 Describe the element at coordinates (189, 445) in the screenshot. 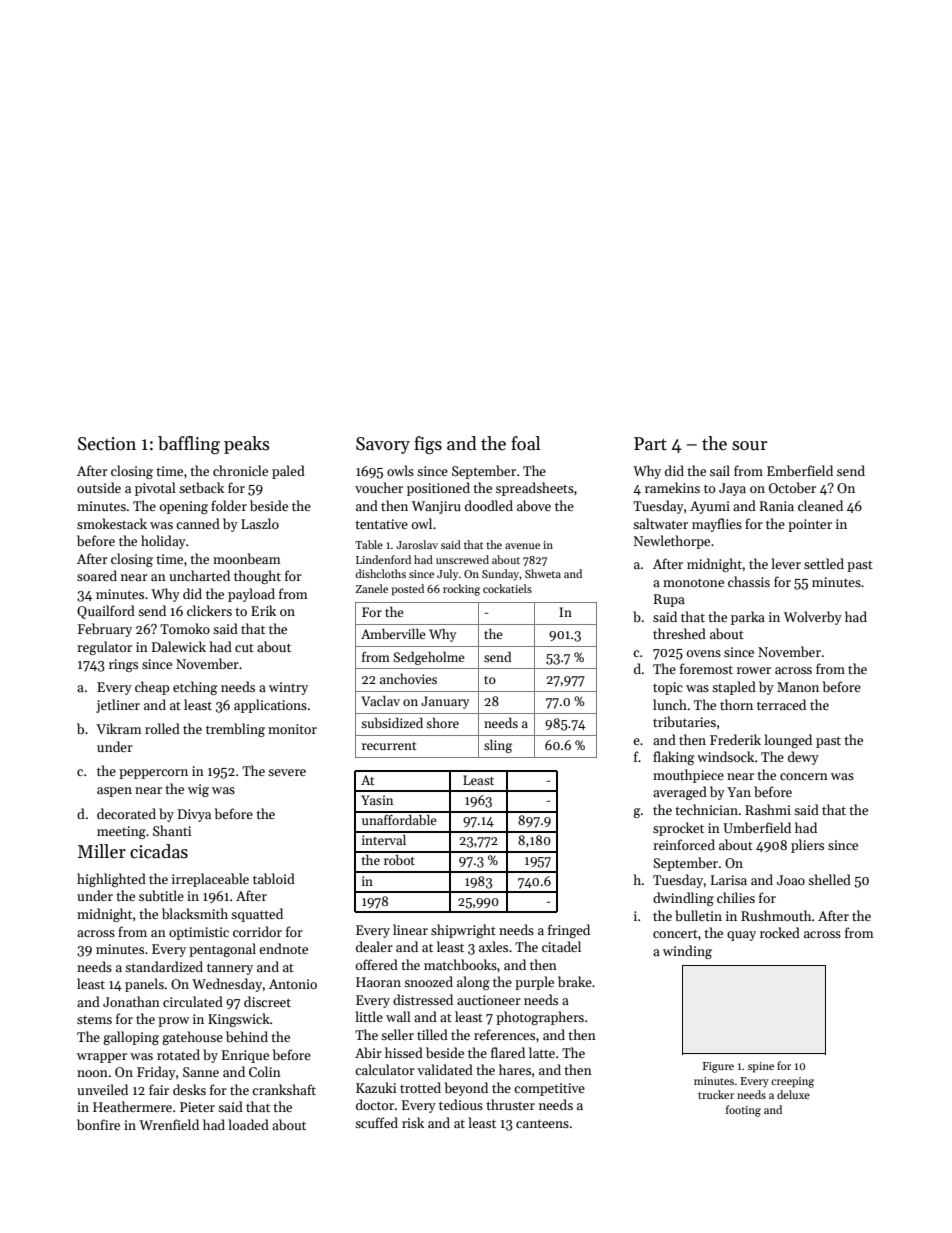

I see `baffling` at that location.
